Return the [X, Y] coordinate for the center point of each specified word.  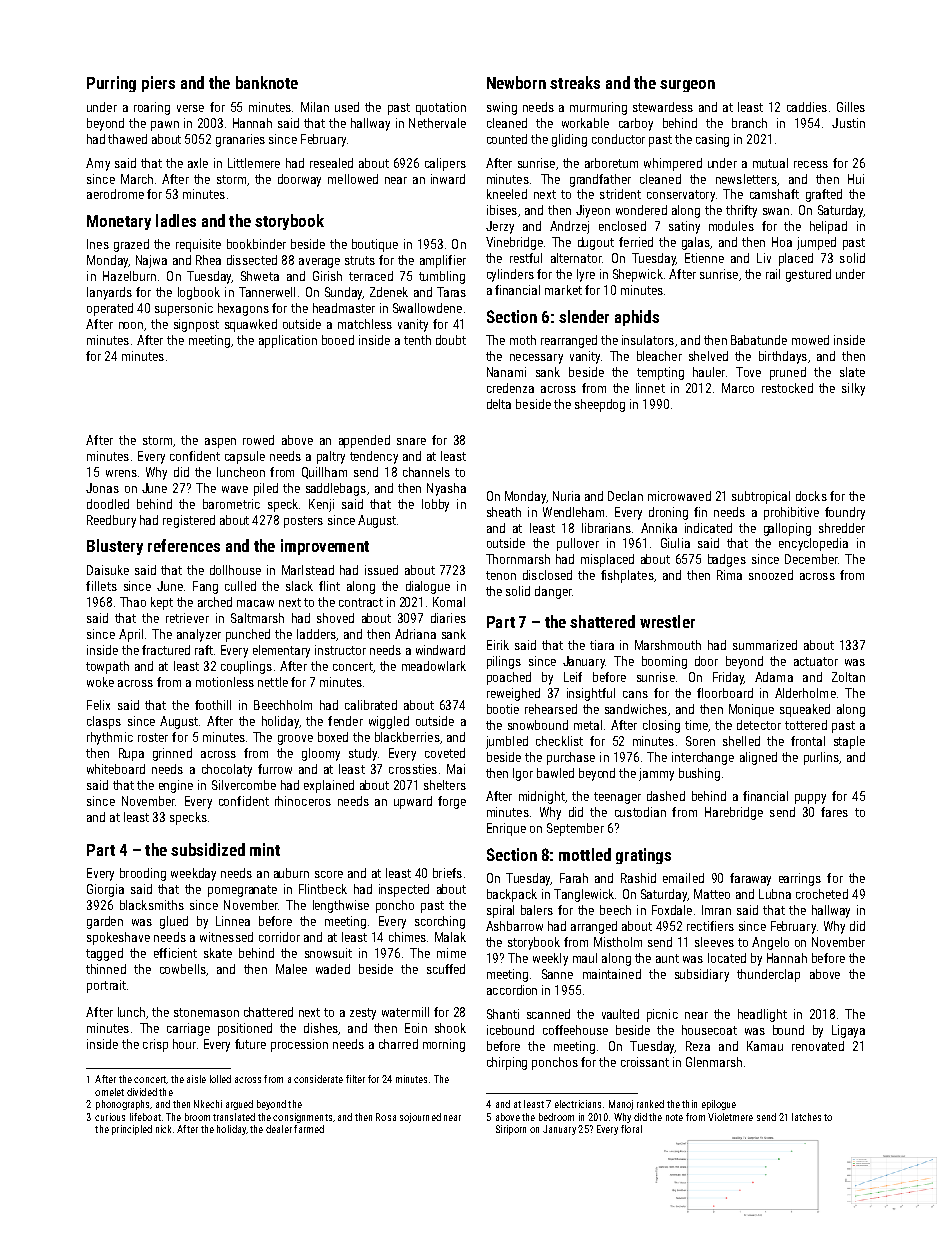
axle [198, 163]
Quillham [324, 473]
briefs [447, 873]
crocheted [822, 894]
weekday [193, 874]
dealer [279, 1129]
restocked [787, 388]
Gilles [851, 107]
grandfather [600, 180]
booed [338, 340]
